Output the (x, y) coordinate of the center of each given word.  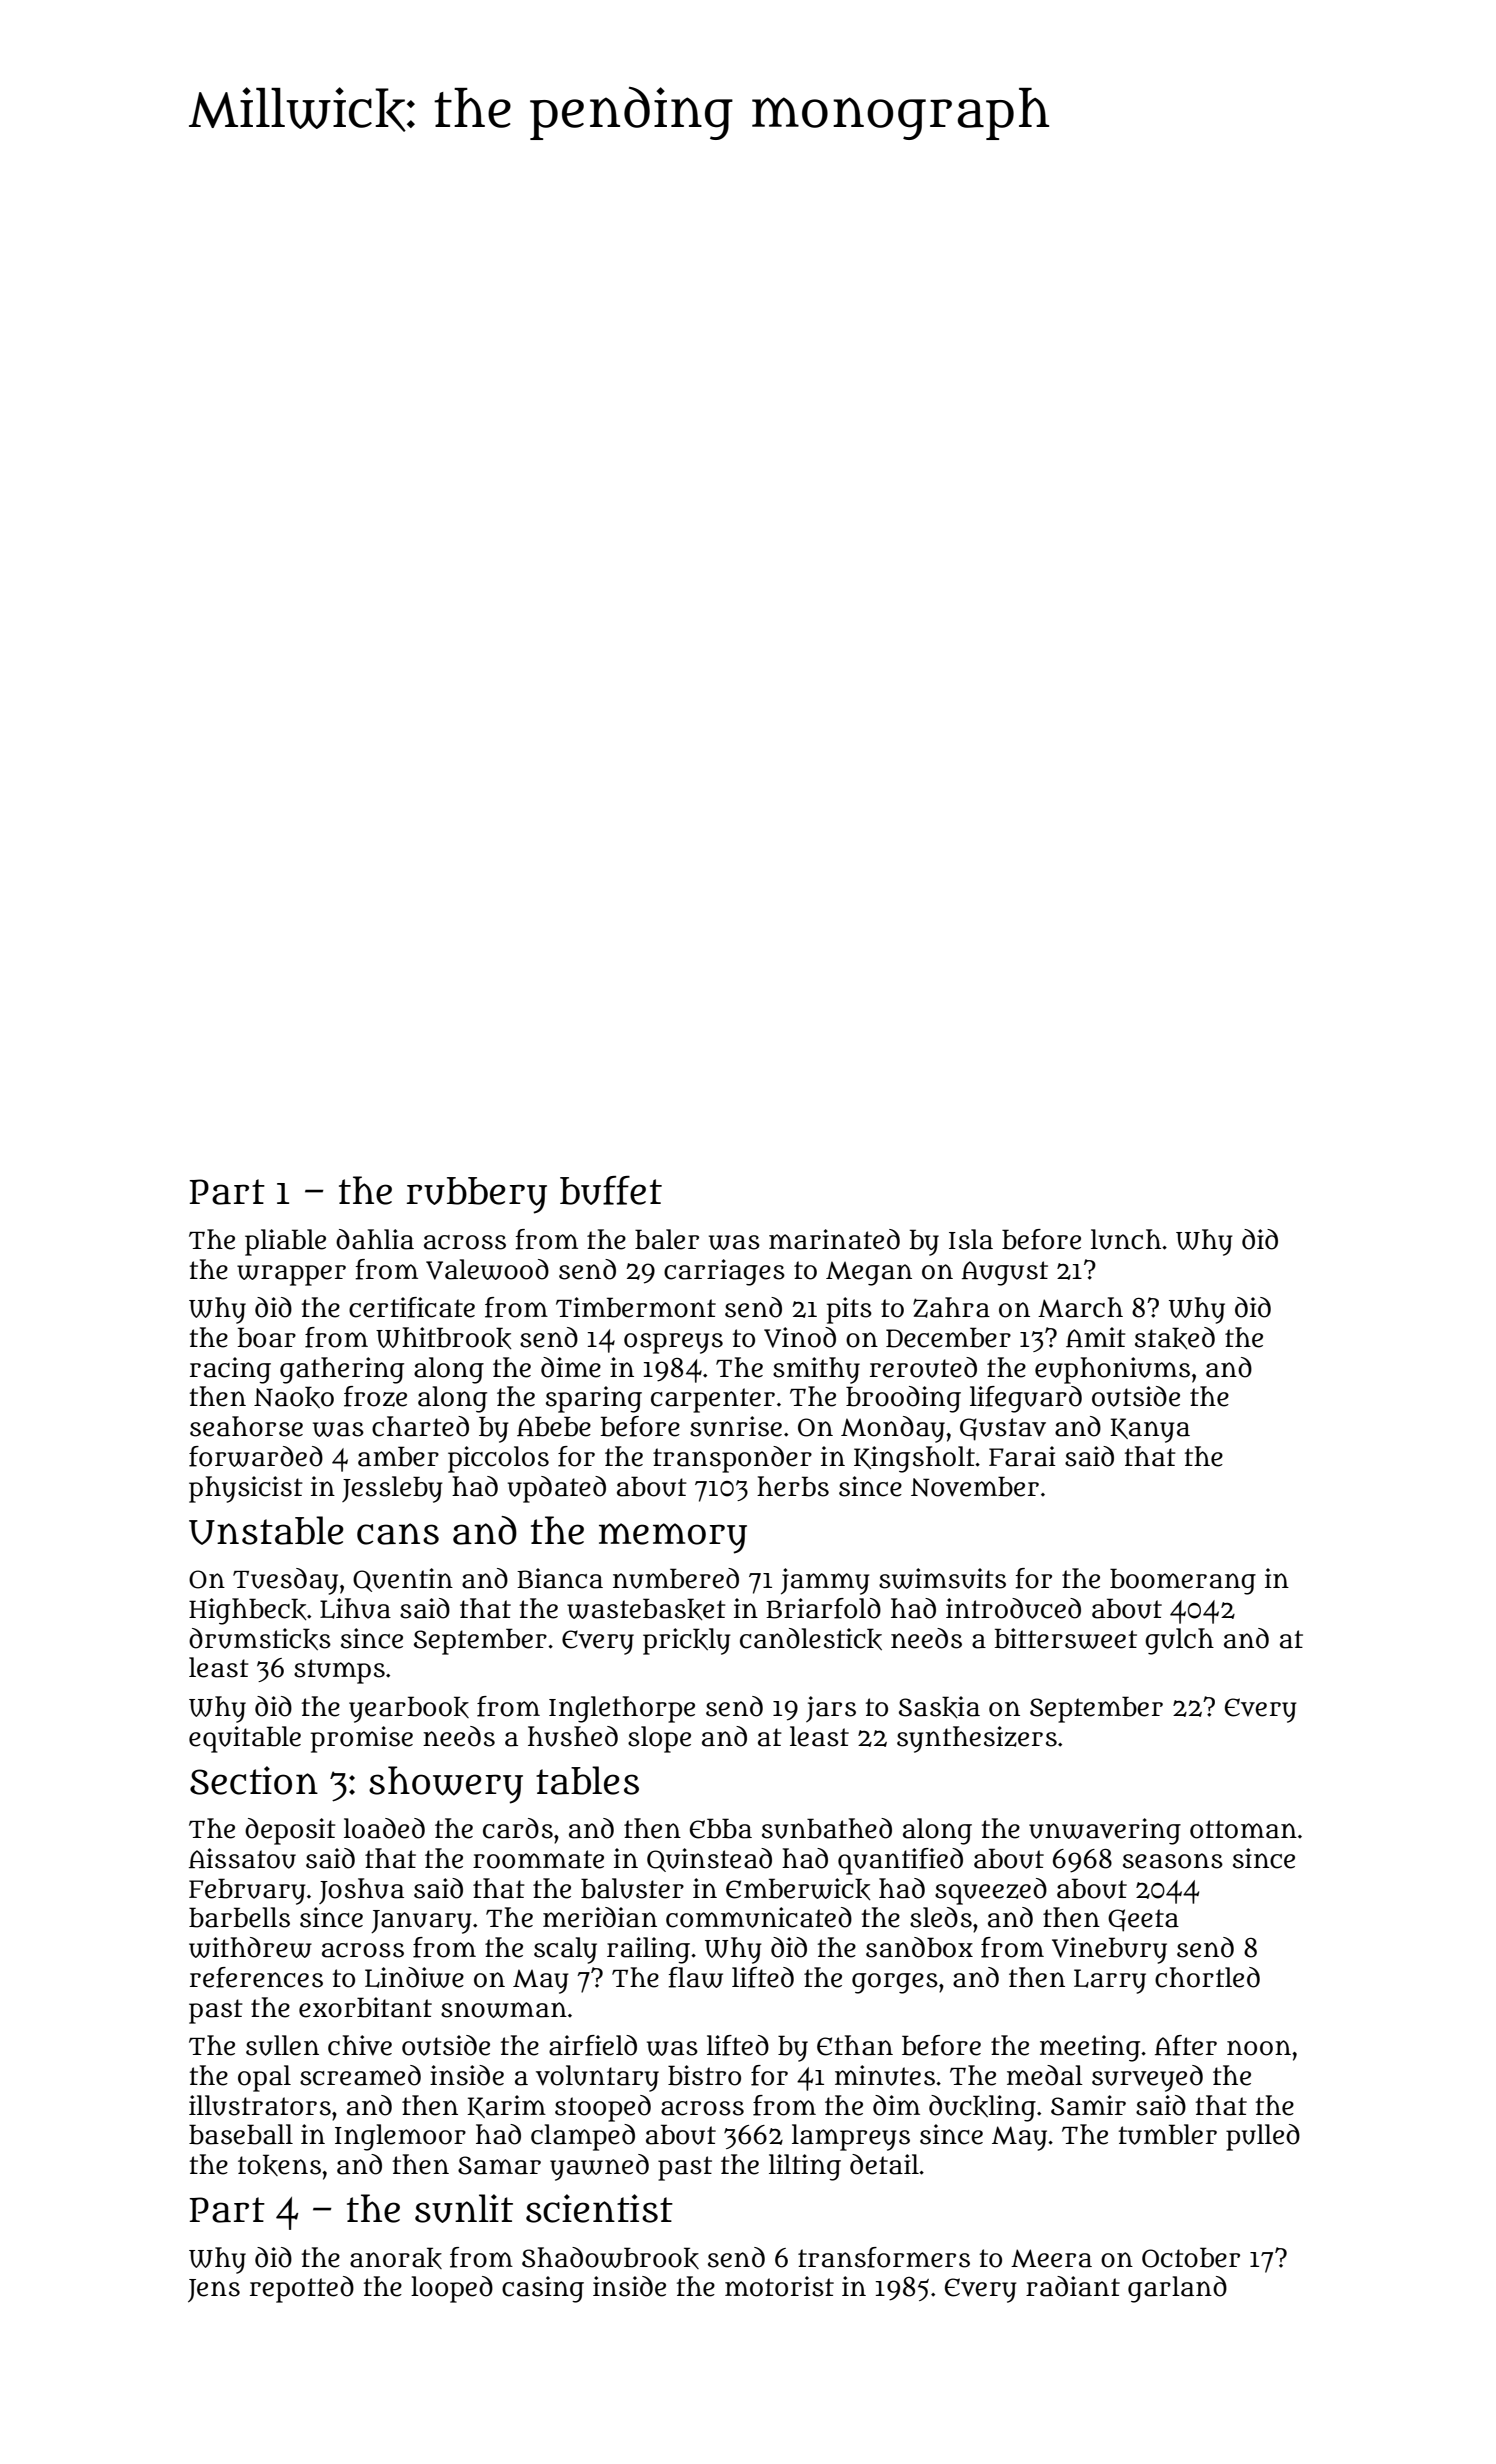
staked (1175, 1338)
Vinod (800, 1337)
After (1186, 2045)
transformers (884, 2257)
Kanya (1150, 1430)
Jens (214, 2291)
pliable (285, 1242)
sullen (282, 2045)
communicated (759, 1917)
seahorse (246, 1426)
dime (571, 1367)
